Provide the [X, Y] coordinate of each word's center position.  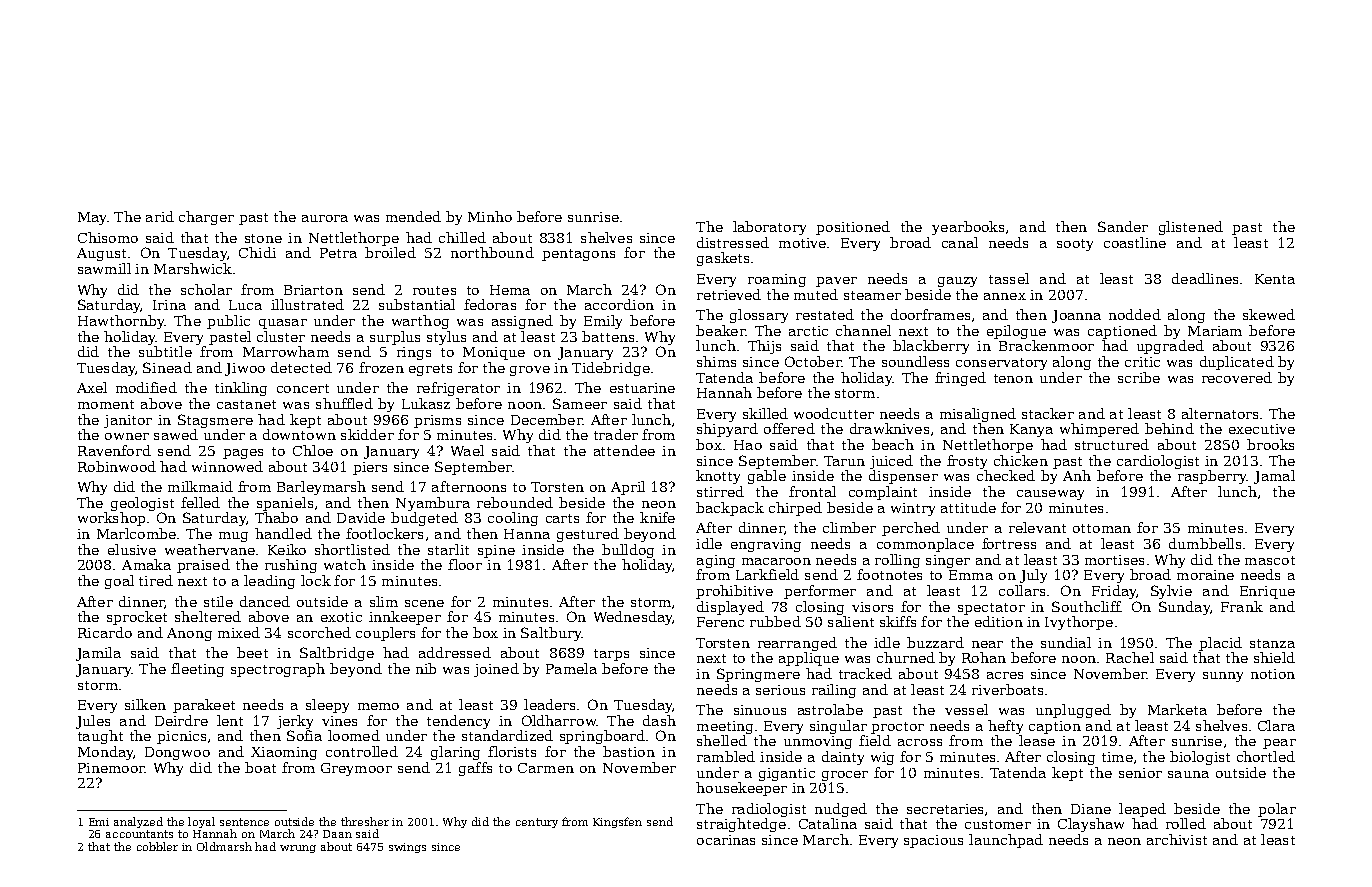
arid [160, 216]
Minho [490, 216]
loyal [201, 822]
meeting [725, 727]
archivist [1177, 839]
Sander [1123, 226]
